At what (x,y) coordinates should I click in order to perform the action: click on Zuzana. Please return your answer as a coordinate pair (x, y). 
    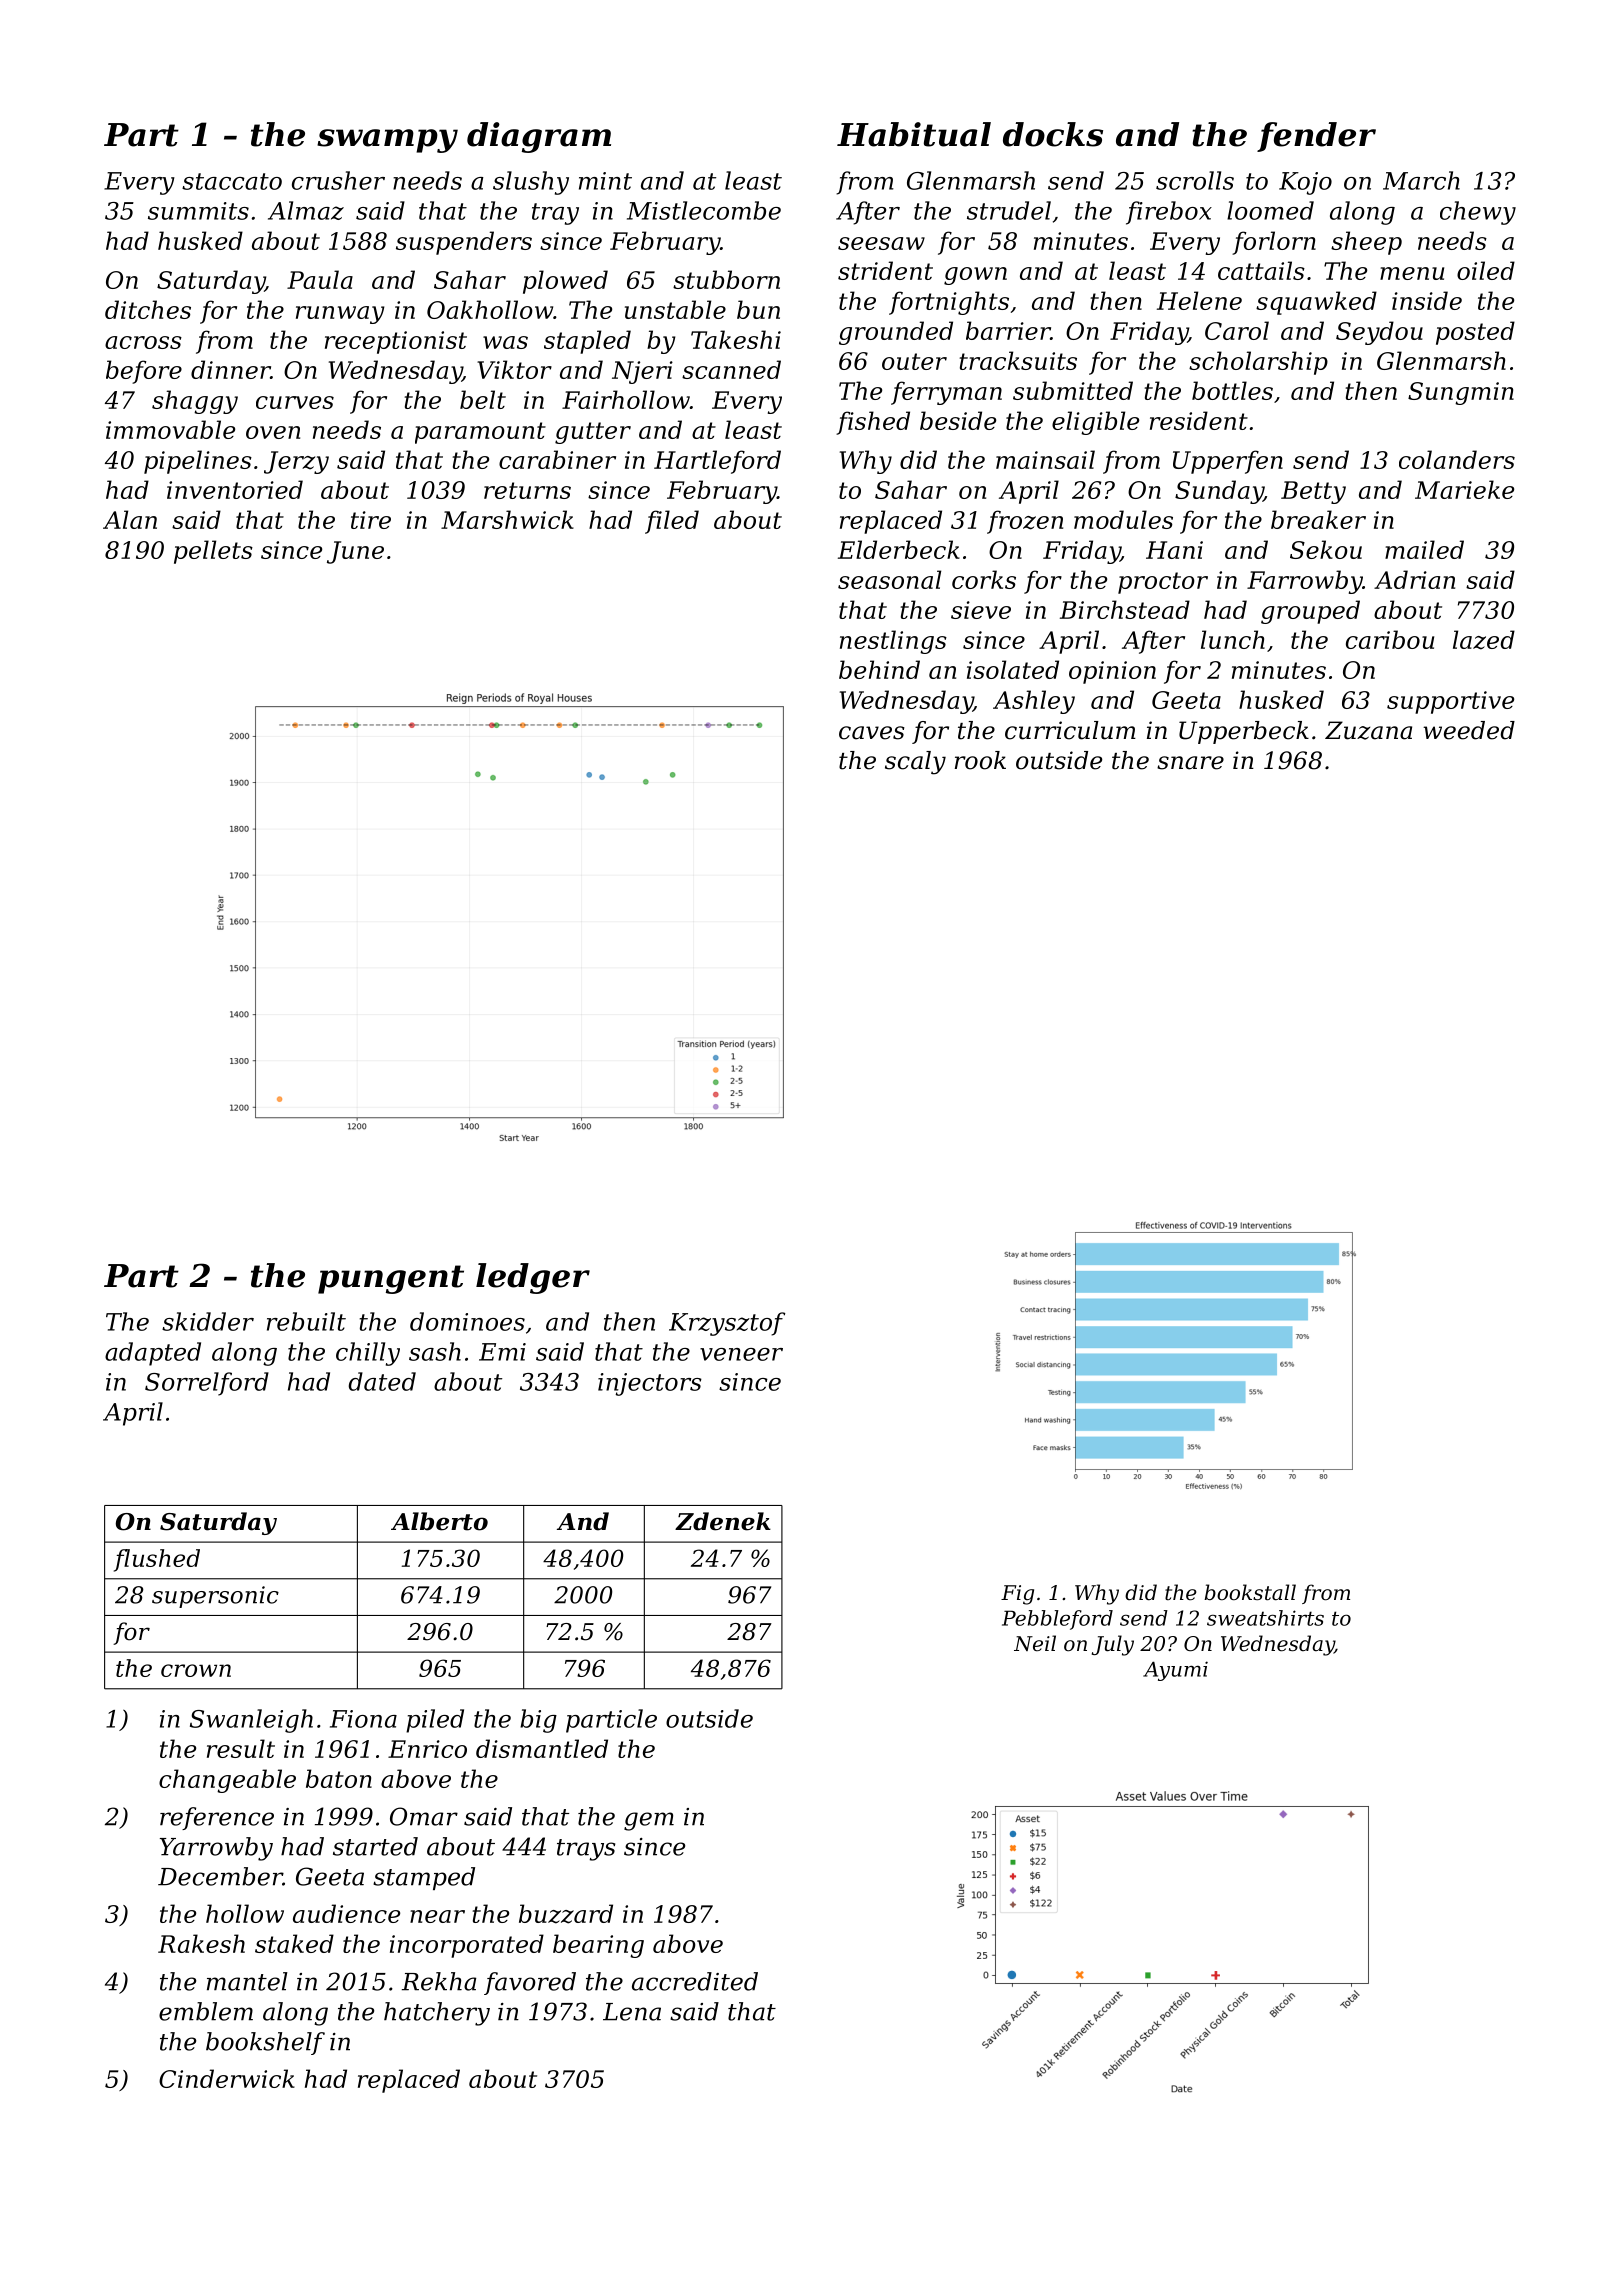
    Looking at the image, I should click on (1368, 730).
